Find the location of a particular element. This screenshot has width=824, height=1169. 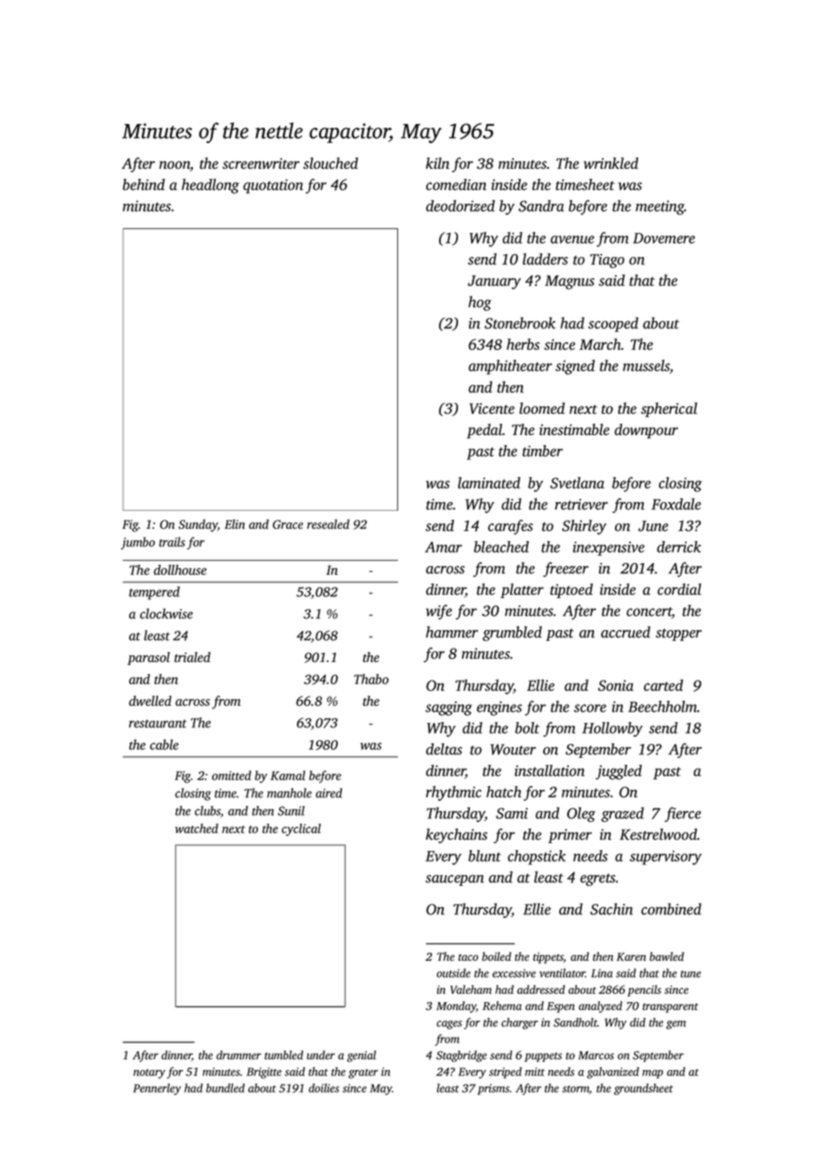

slouched is located at coordinates (330, 163).
